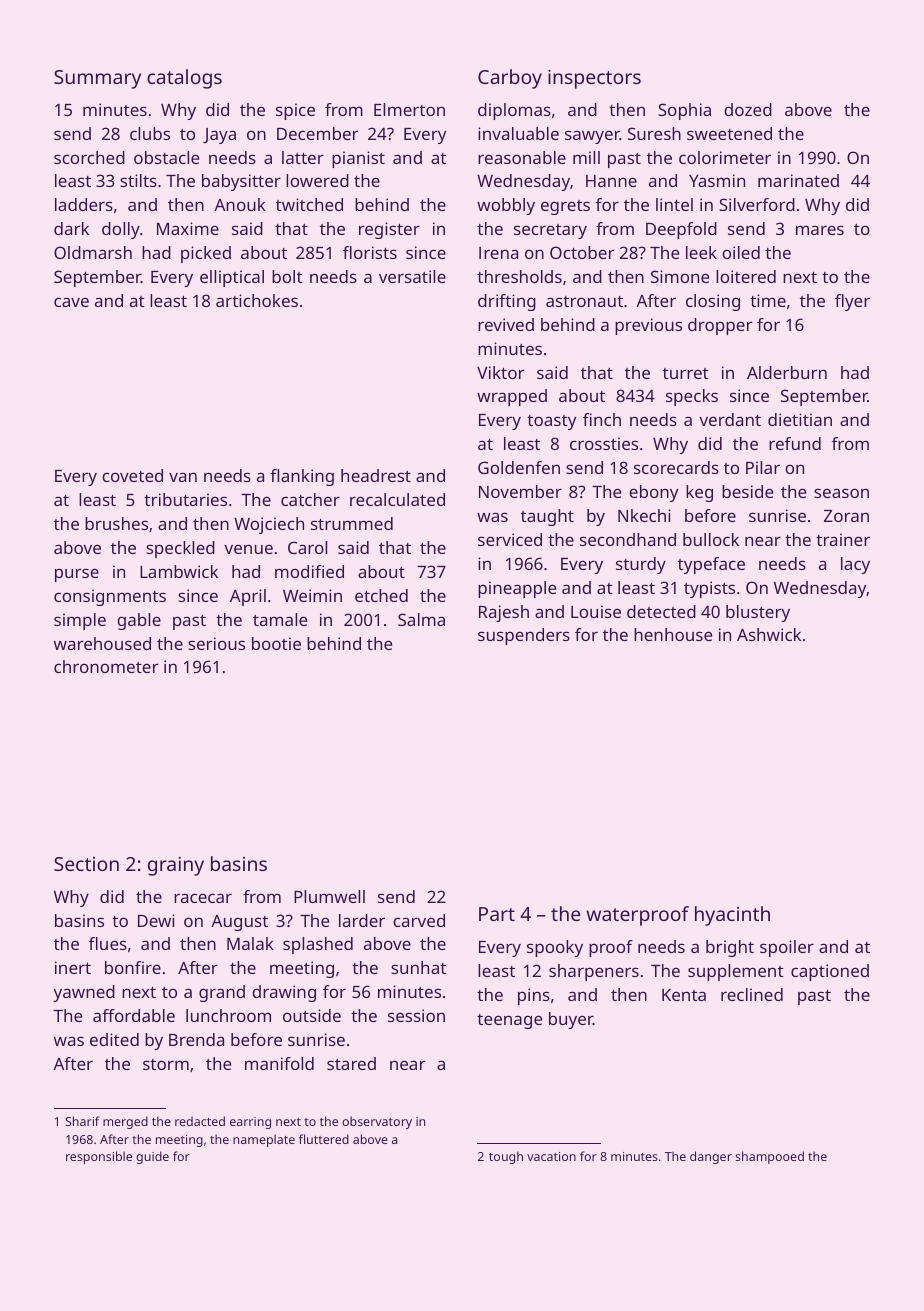  Describe the element at coordinates (732, 916) in the screenshot. I see `hyacinth` at that location.
